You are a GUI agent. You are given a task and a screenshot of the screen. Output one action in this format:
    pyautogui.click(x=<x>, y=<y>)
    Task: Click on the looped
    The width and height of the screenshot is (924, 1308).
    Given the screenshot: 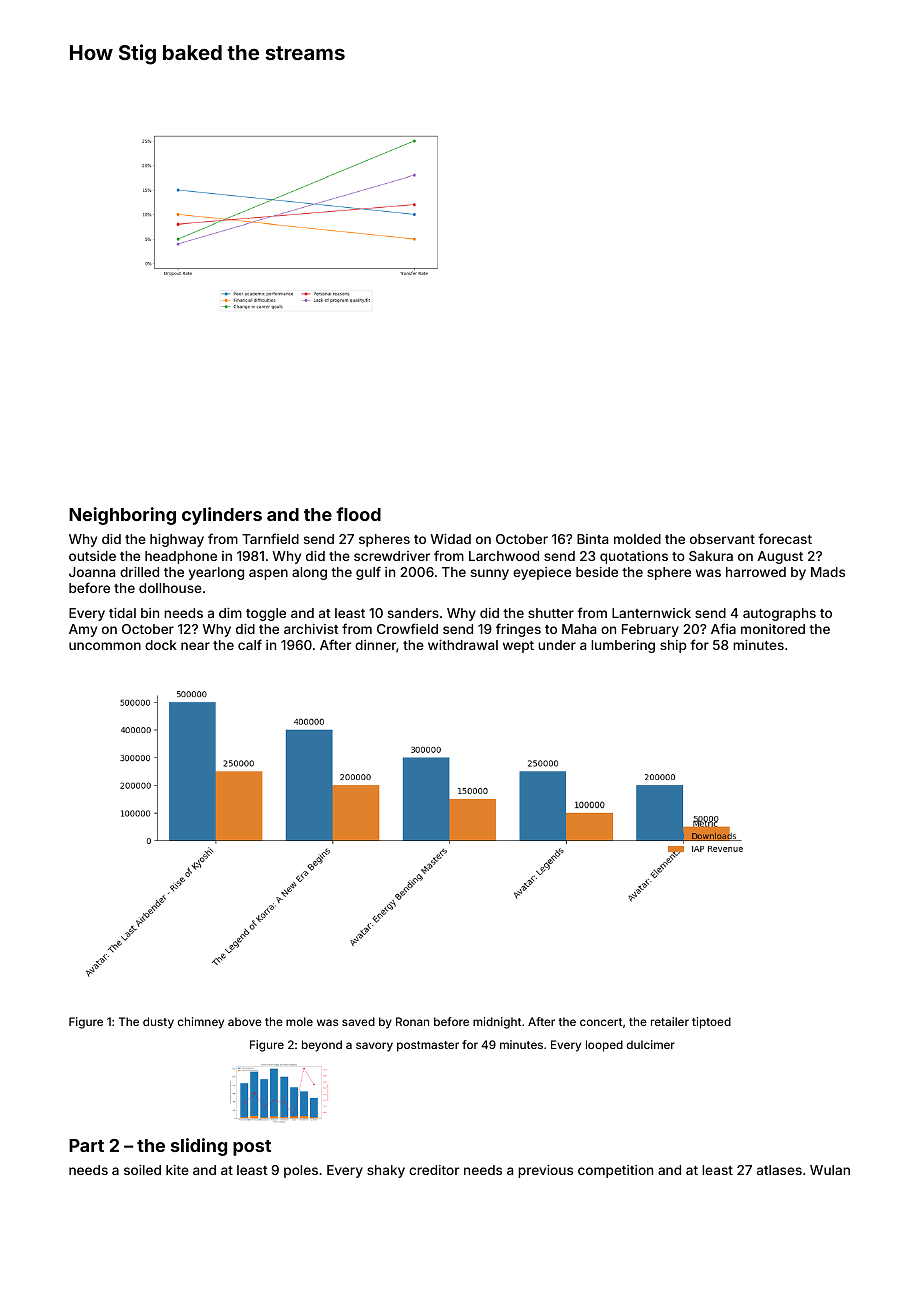 What is the action you would take?
    pyautogui.click(x=604, y=1046)
